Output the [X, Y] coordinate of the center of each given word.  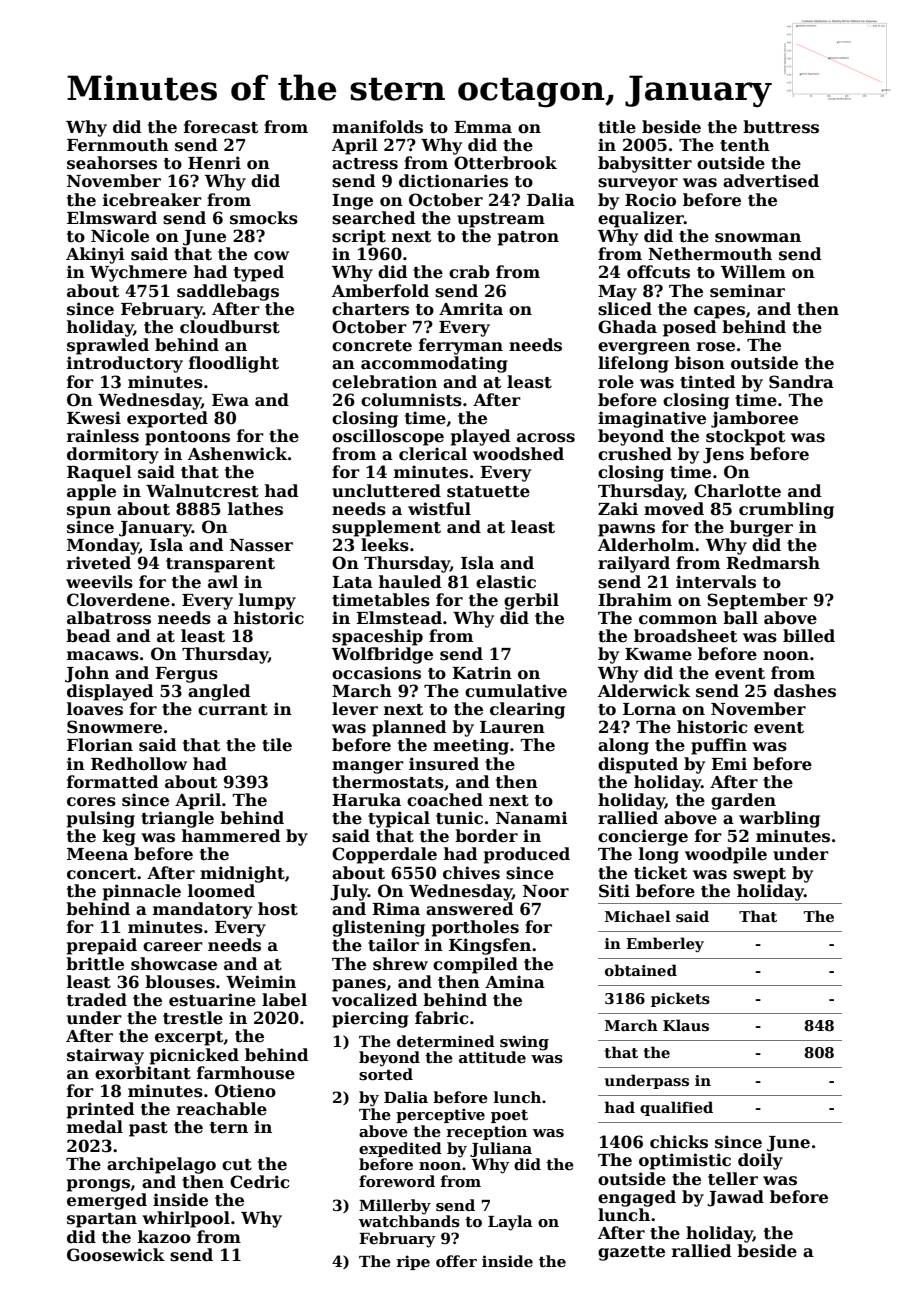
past [148, 1129]
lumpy [267, 601]
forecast [221, 127]
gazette [631, 1253]
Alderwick [644, 691]
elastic [506, 582]
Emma [483, 127]
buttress [781, 127]
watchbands [409, 1221]
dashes [805, 691]
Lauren [512, 727]
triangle [177, 819]
